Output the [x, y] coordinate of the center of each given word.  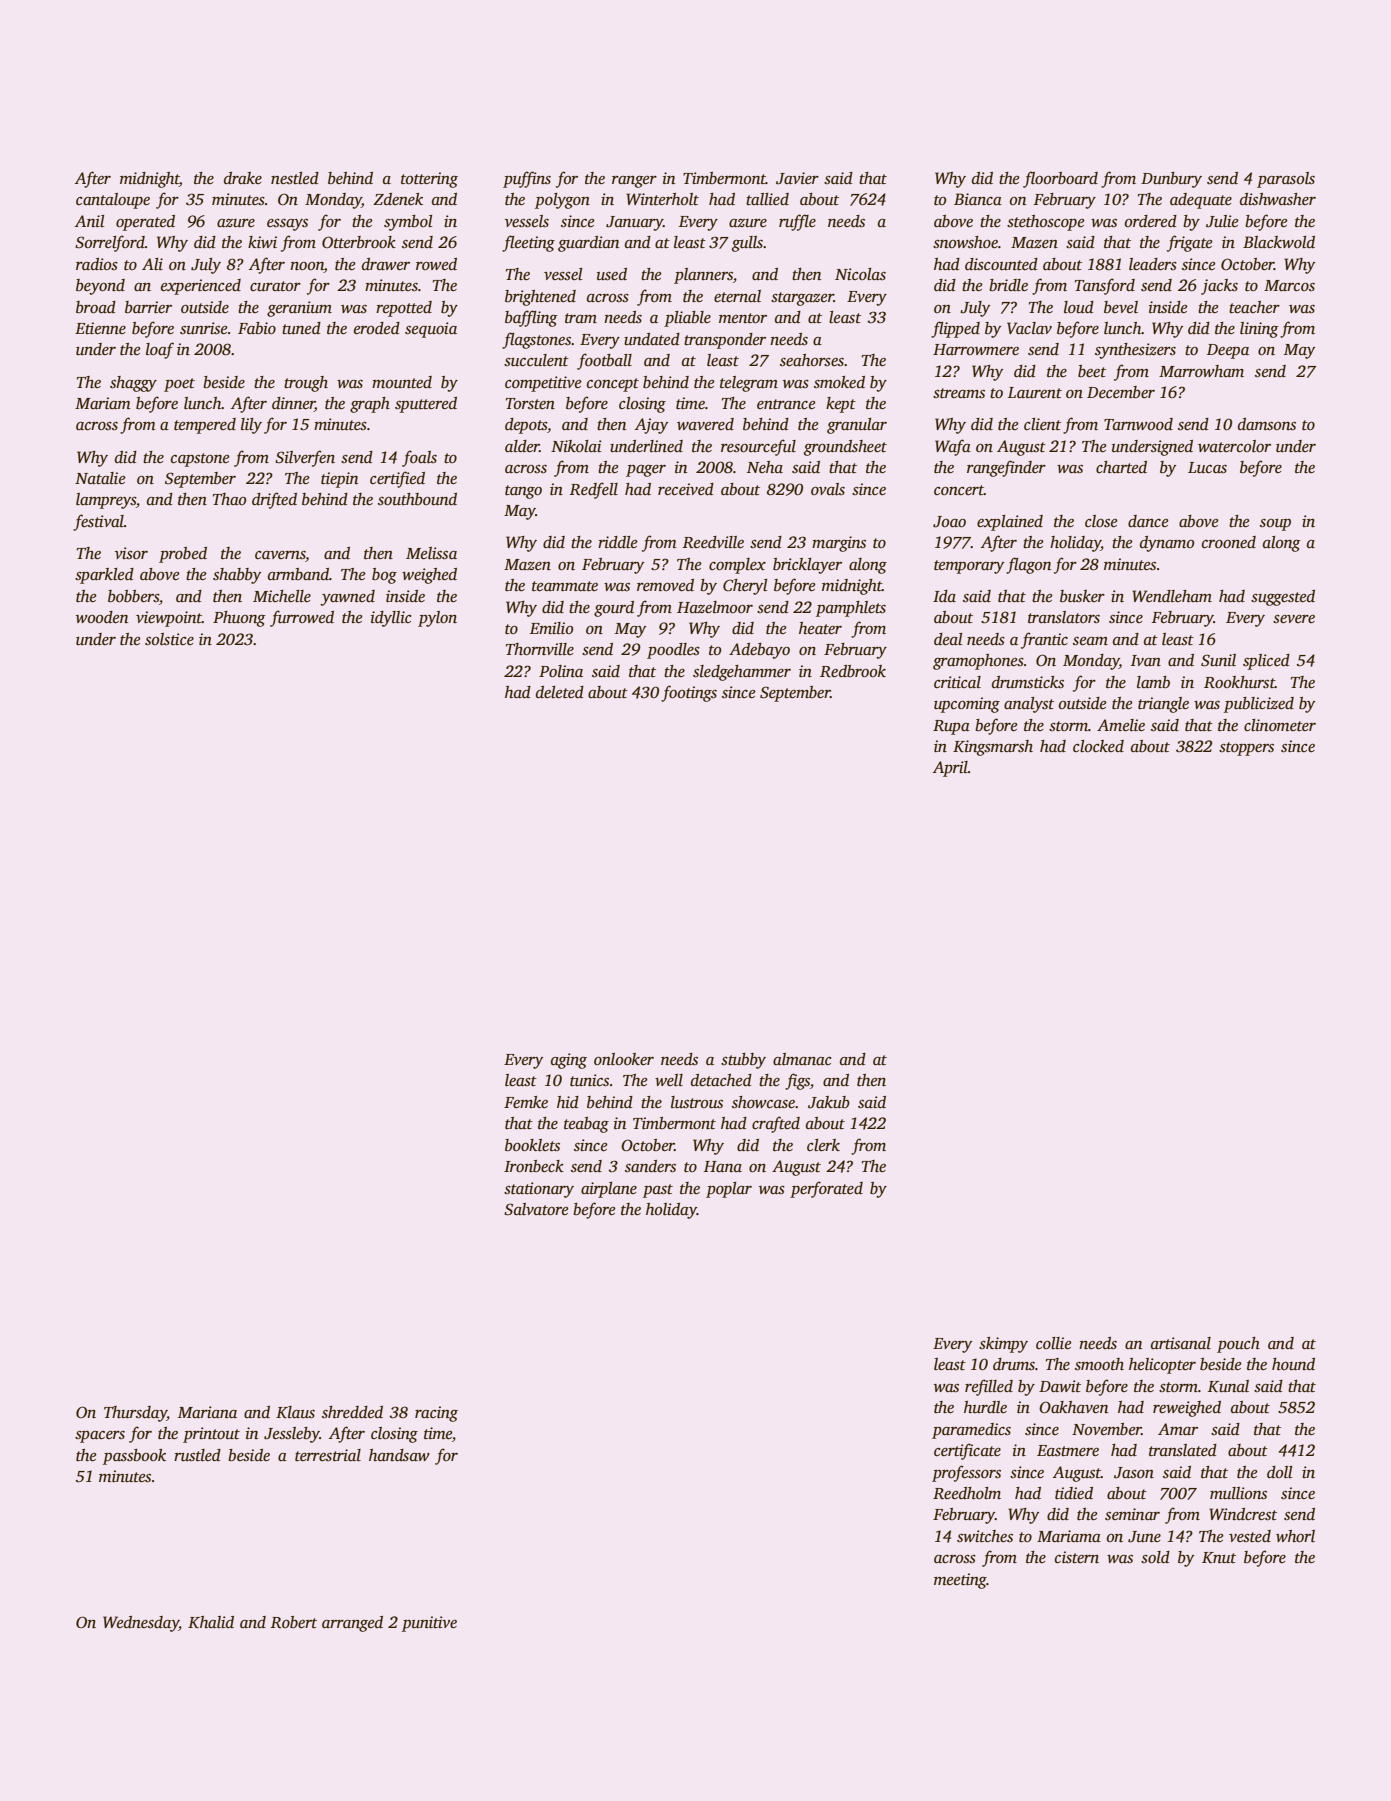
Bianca [978, 199]
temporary [969, 567]
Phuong [239, 619]
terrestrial [328, 1455]
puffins [527, 179]
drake [243, 178]
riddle [618, 542]
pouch [1238, 1345]
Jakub [829, 1102]
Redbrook [853, 671]
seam [1090, 641]
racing [436, 1414]
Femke [526, 1102]
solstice [169, 639]
